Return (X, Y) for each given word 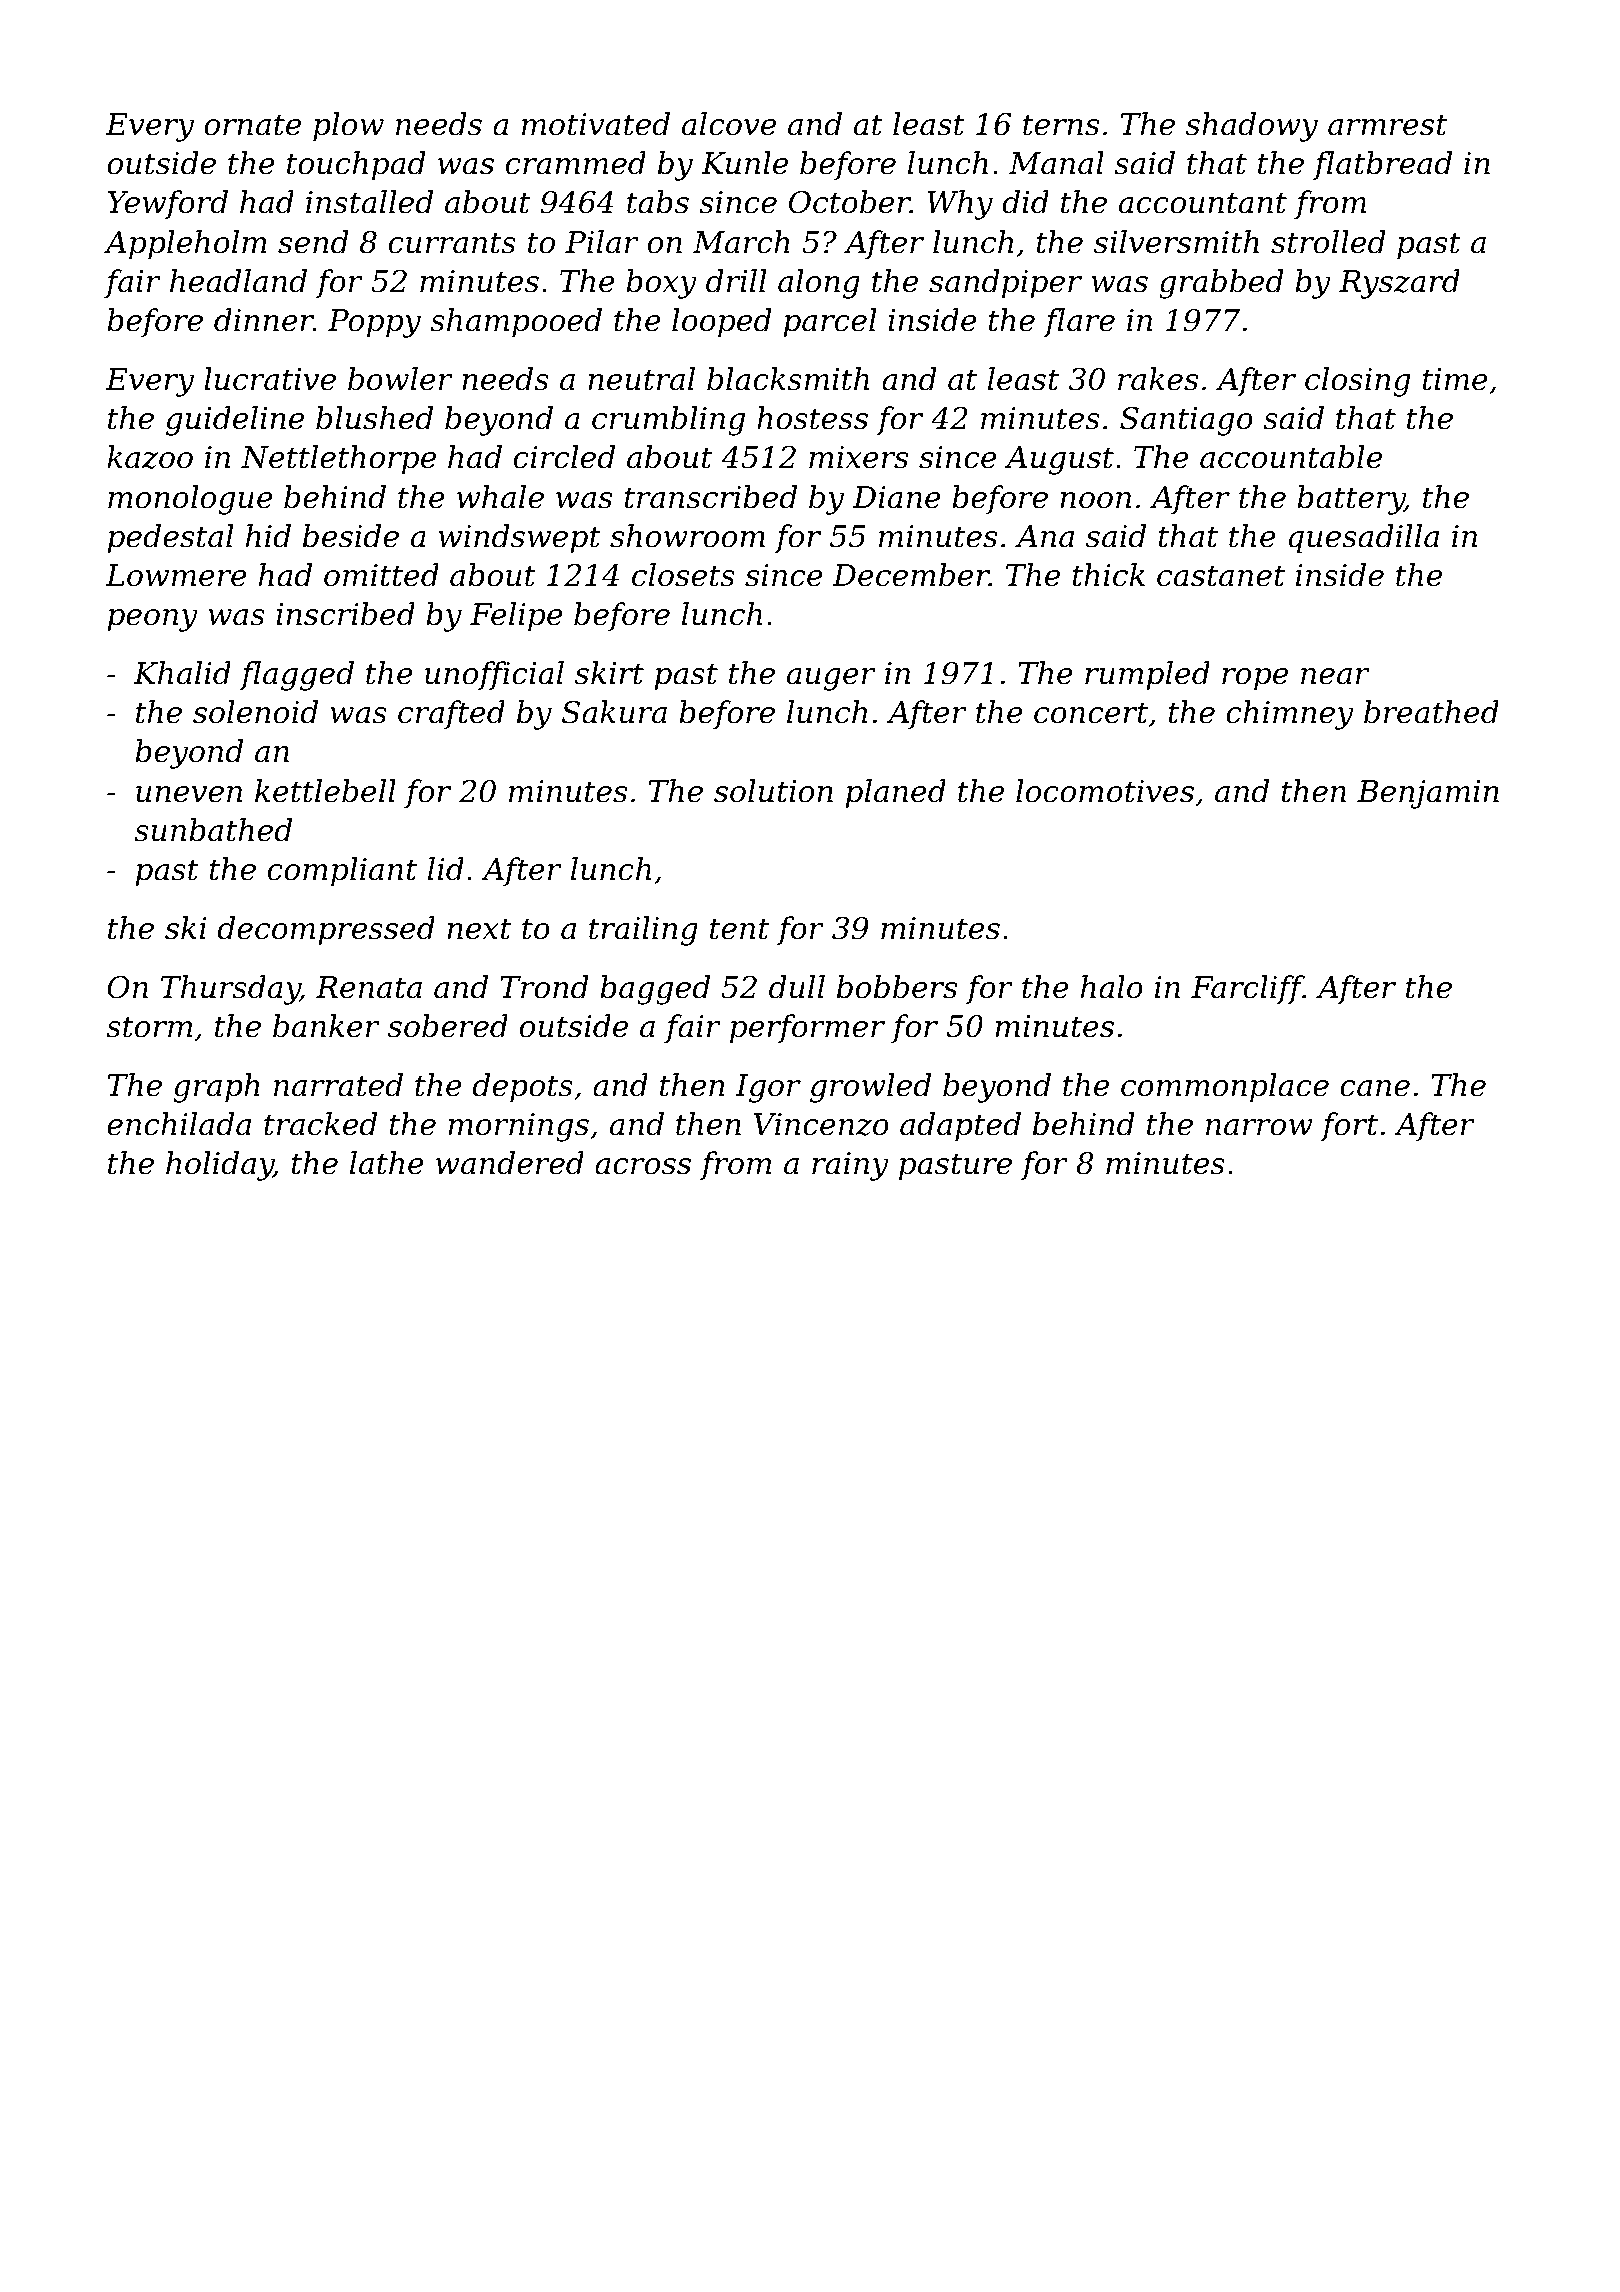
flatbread (1382, 165)
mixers (858, 457)
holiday (220, 1166)
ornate (252, 125)
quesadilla (1363, 538)
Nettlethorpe (338, 459)
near (1335, 676)
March (741, 242)
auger (831, 679)
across (643, 1166)
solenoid (255, 712)
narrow (1259, 1127)
